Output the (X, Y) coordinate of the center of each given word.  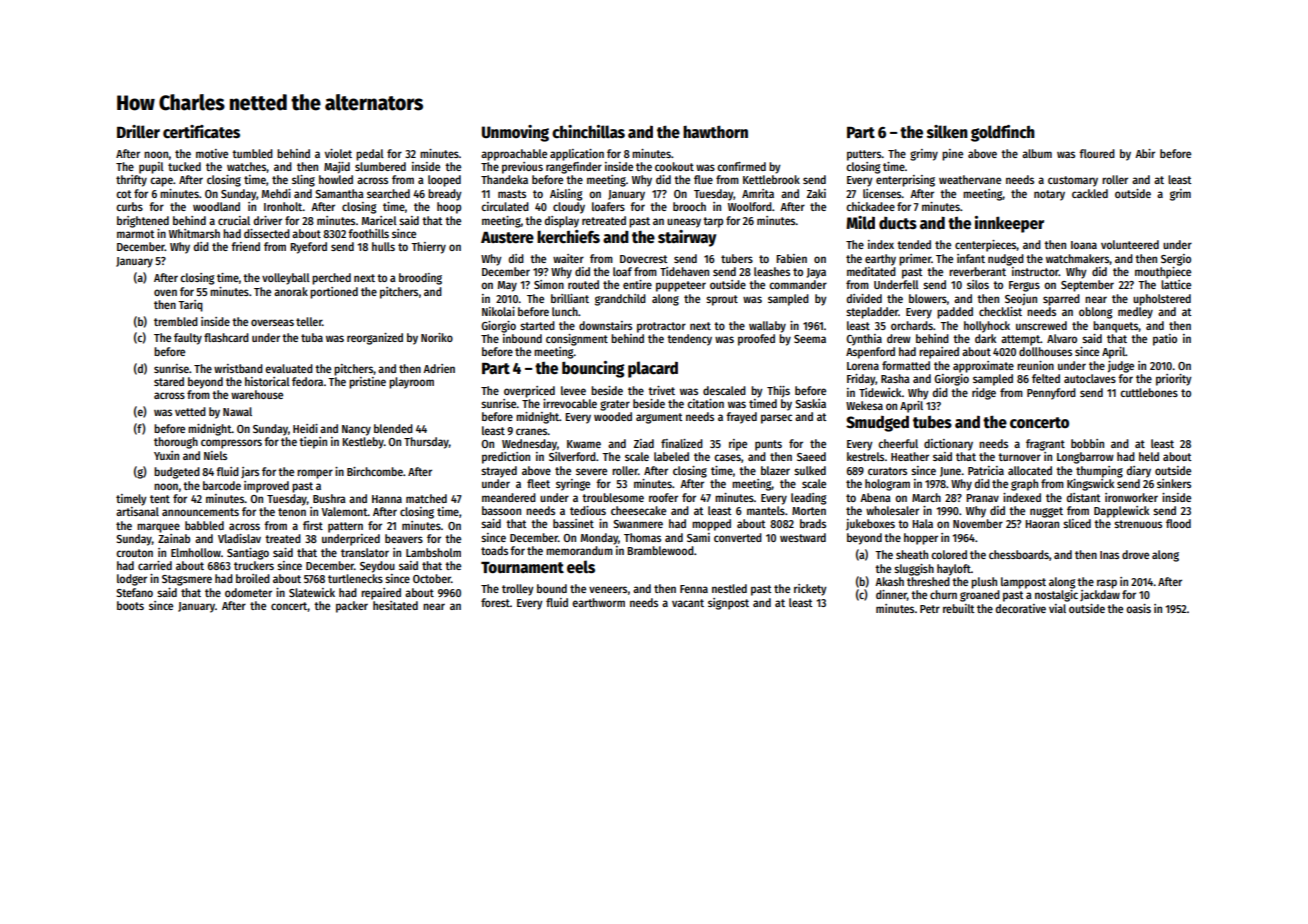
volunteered (1130, 244)
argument (659, 418)
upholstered (1162, 300)
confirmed (741, 166)
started (537, 325)
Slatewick (312, 592)
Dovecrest (643, 259)
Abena (875, 497)
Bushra (329, 498)
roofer (663, 497)
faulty (188, 339)
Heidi (305, 428)
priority (1174, 380)
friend (245, 246)
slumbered (380, 166)
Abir (1145, 153)
